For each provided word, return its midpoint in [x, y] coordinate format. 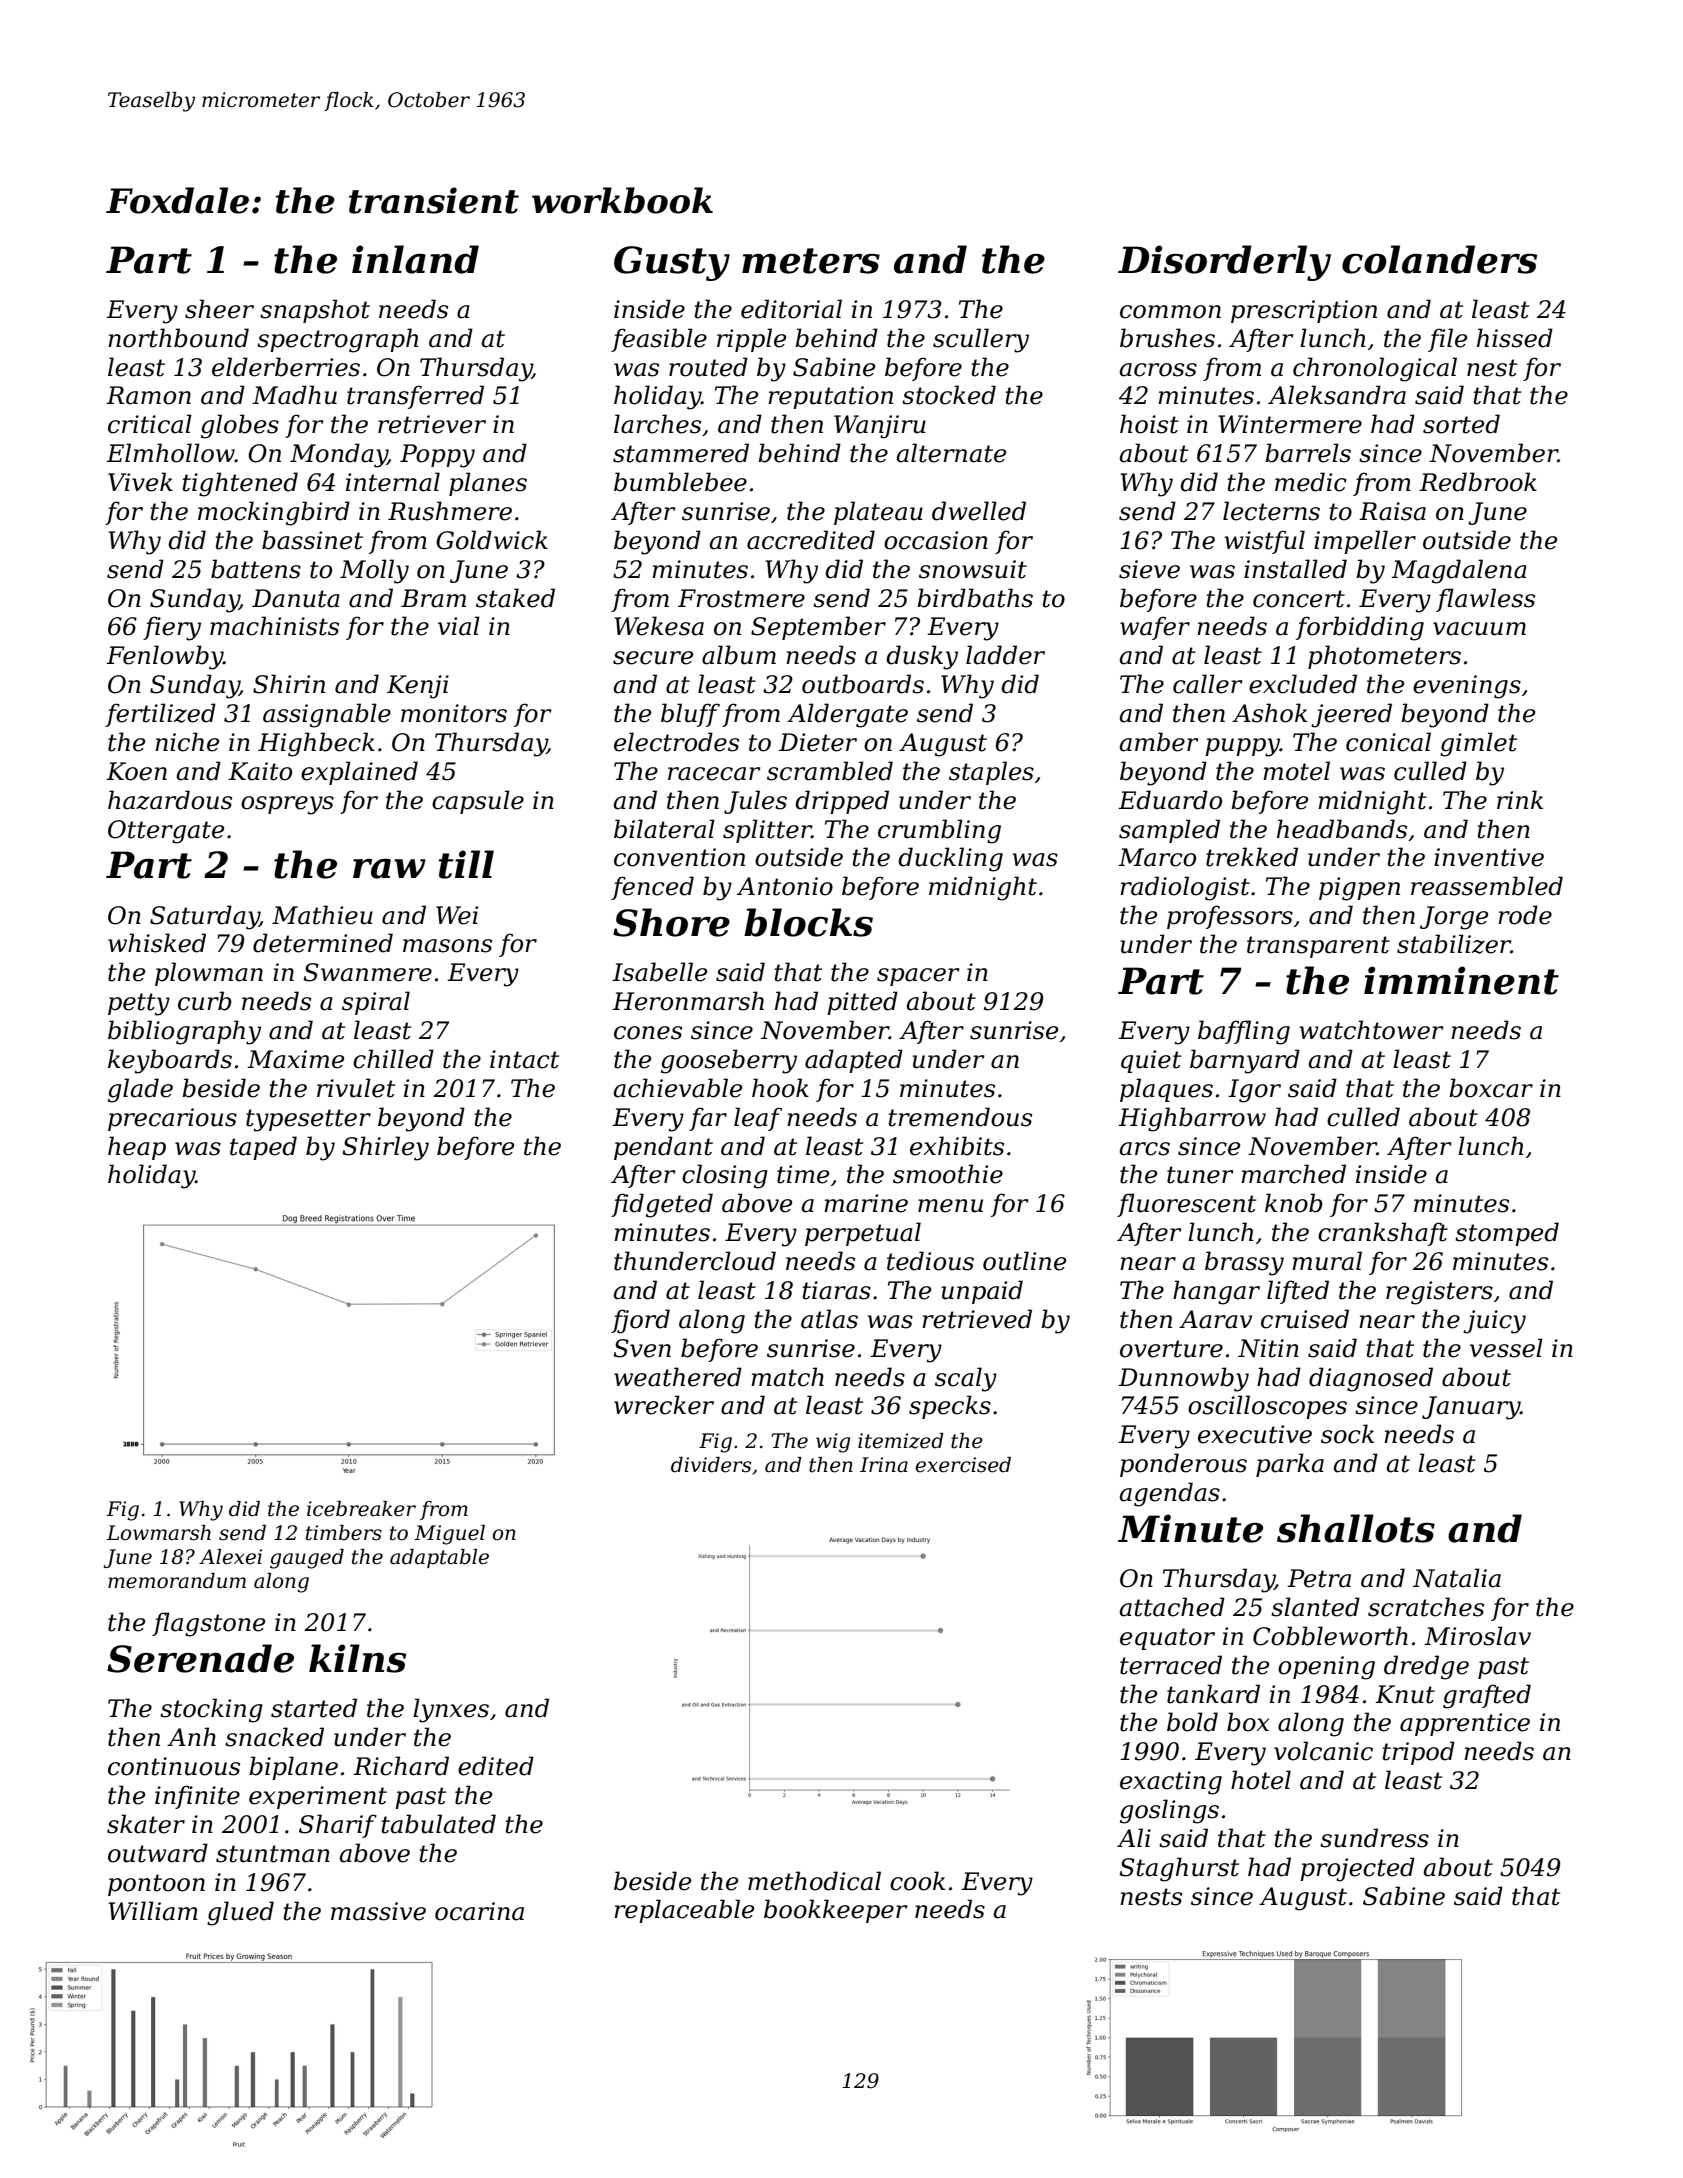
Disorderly [1224, 263]
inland [415, 259]
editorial [791, 309]
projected [1357, 1869]
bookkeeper [835, 1911]
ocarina [479, 1911]
